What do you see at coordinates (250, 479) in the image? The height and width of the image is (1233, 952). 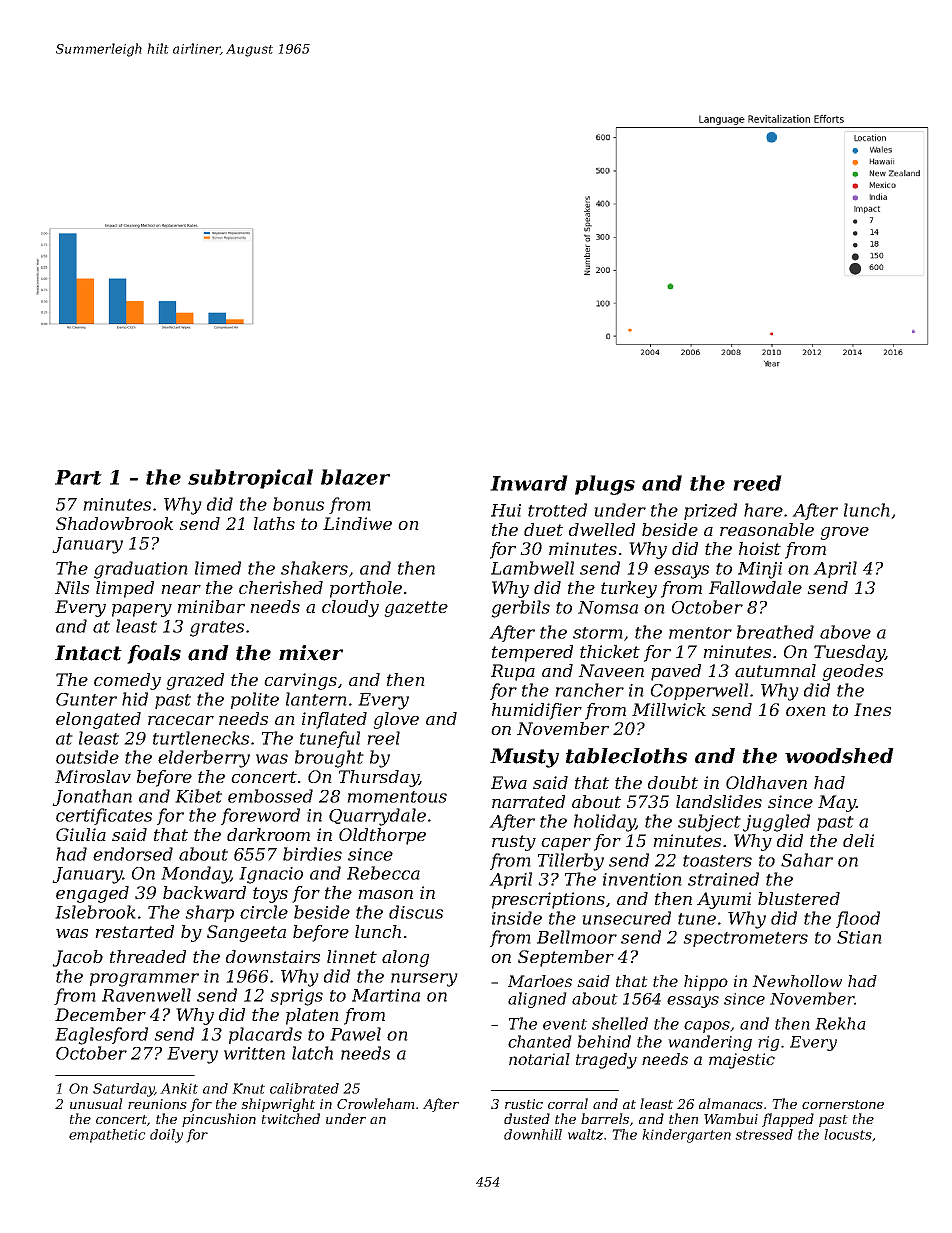 I see `subtropical` at bounding box center [250, 479].
